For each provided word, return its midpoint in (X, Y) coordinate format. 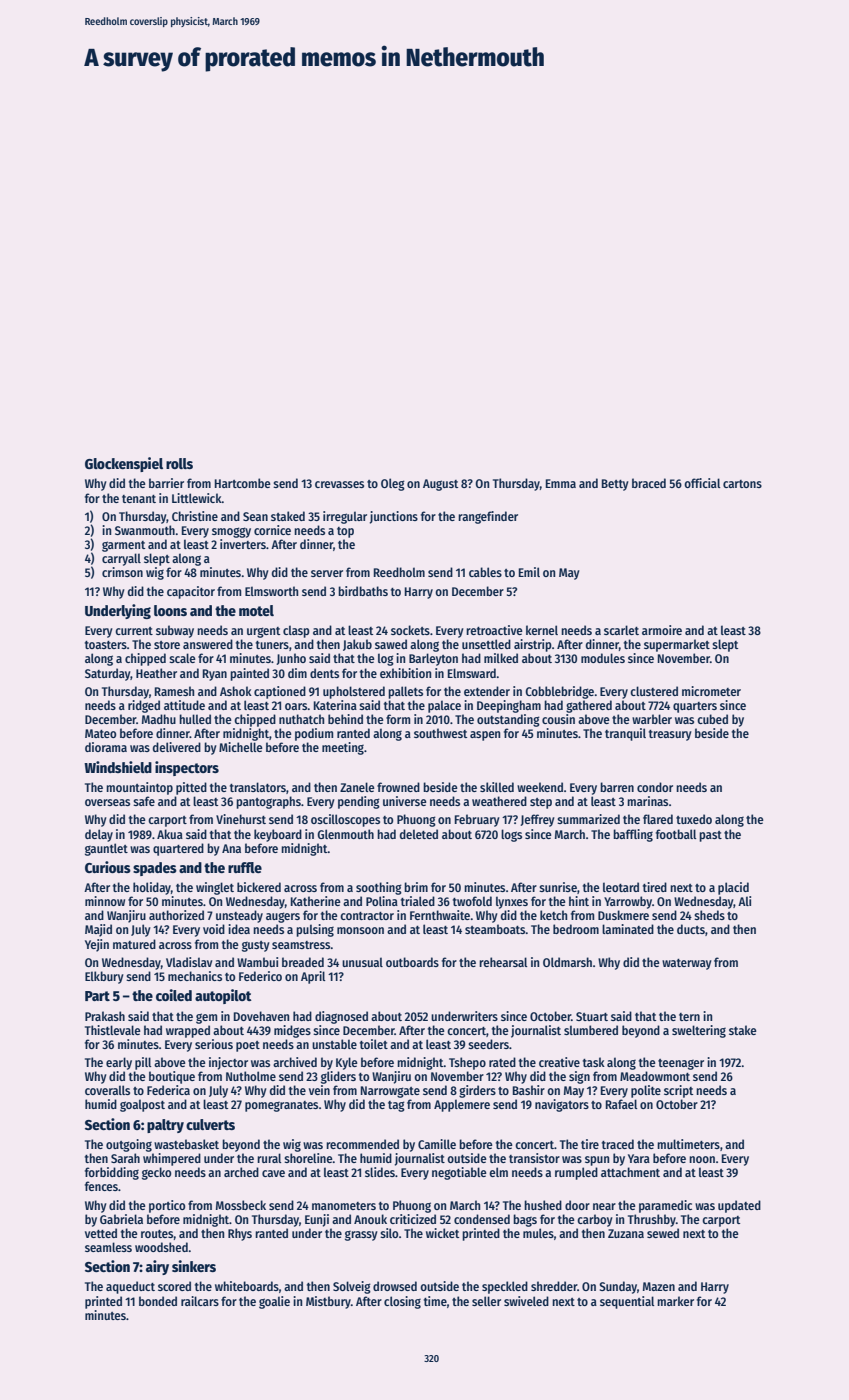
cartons (742, 484)
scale (182, 658)
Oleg (393, 484)
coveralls (107, 1090)
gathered (589, 706)
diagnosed (341, 1017)
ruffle (245, 867)
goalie (274, 1302)
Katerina (335, 705)
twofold (472, 901)
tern (689, 1017)
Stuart (592, 1016)
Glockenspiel (124, 464)
